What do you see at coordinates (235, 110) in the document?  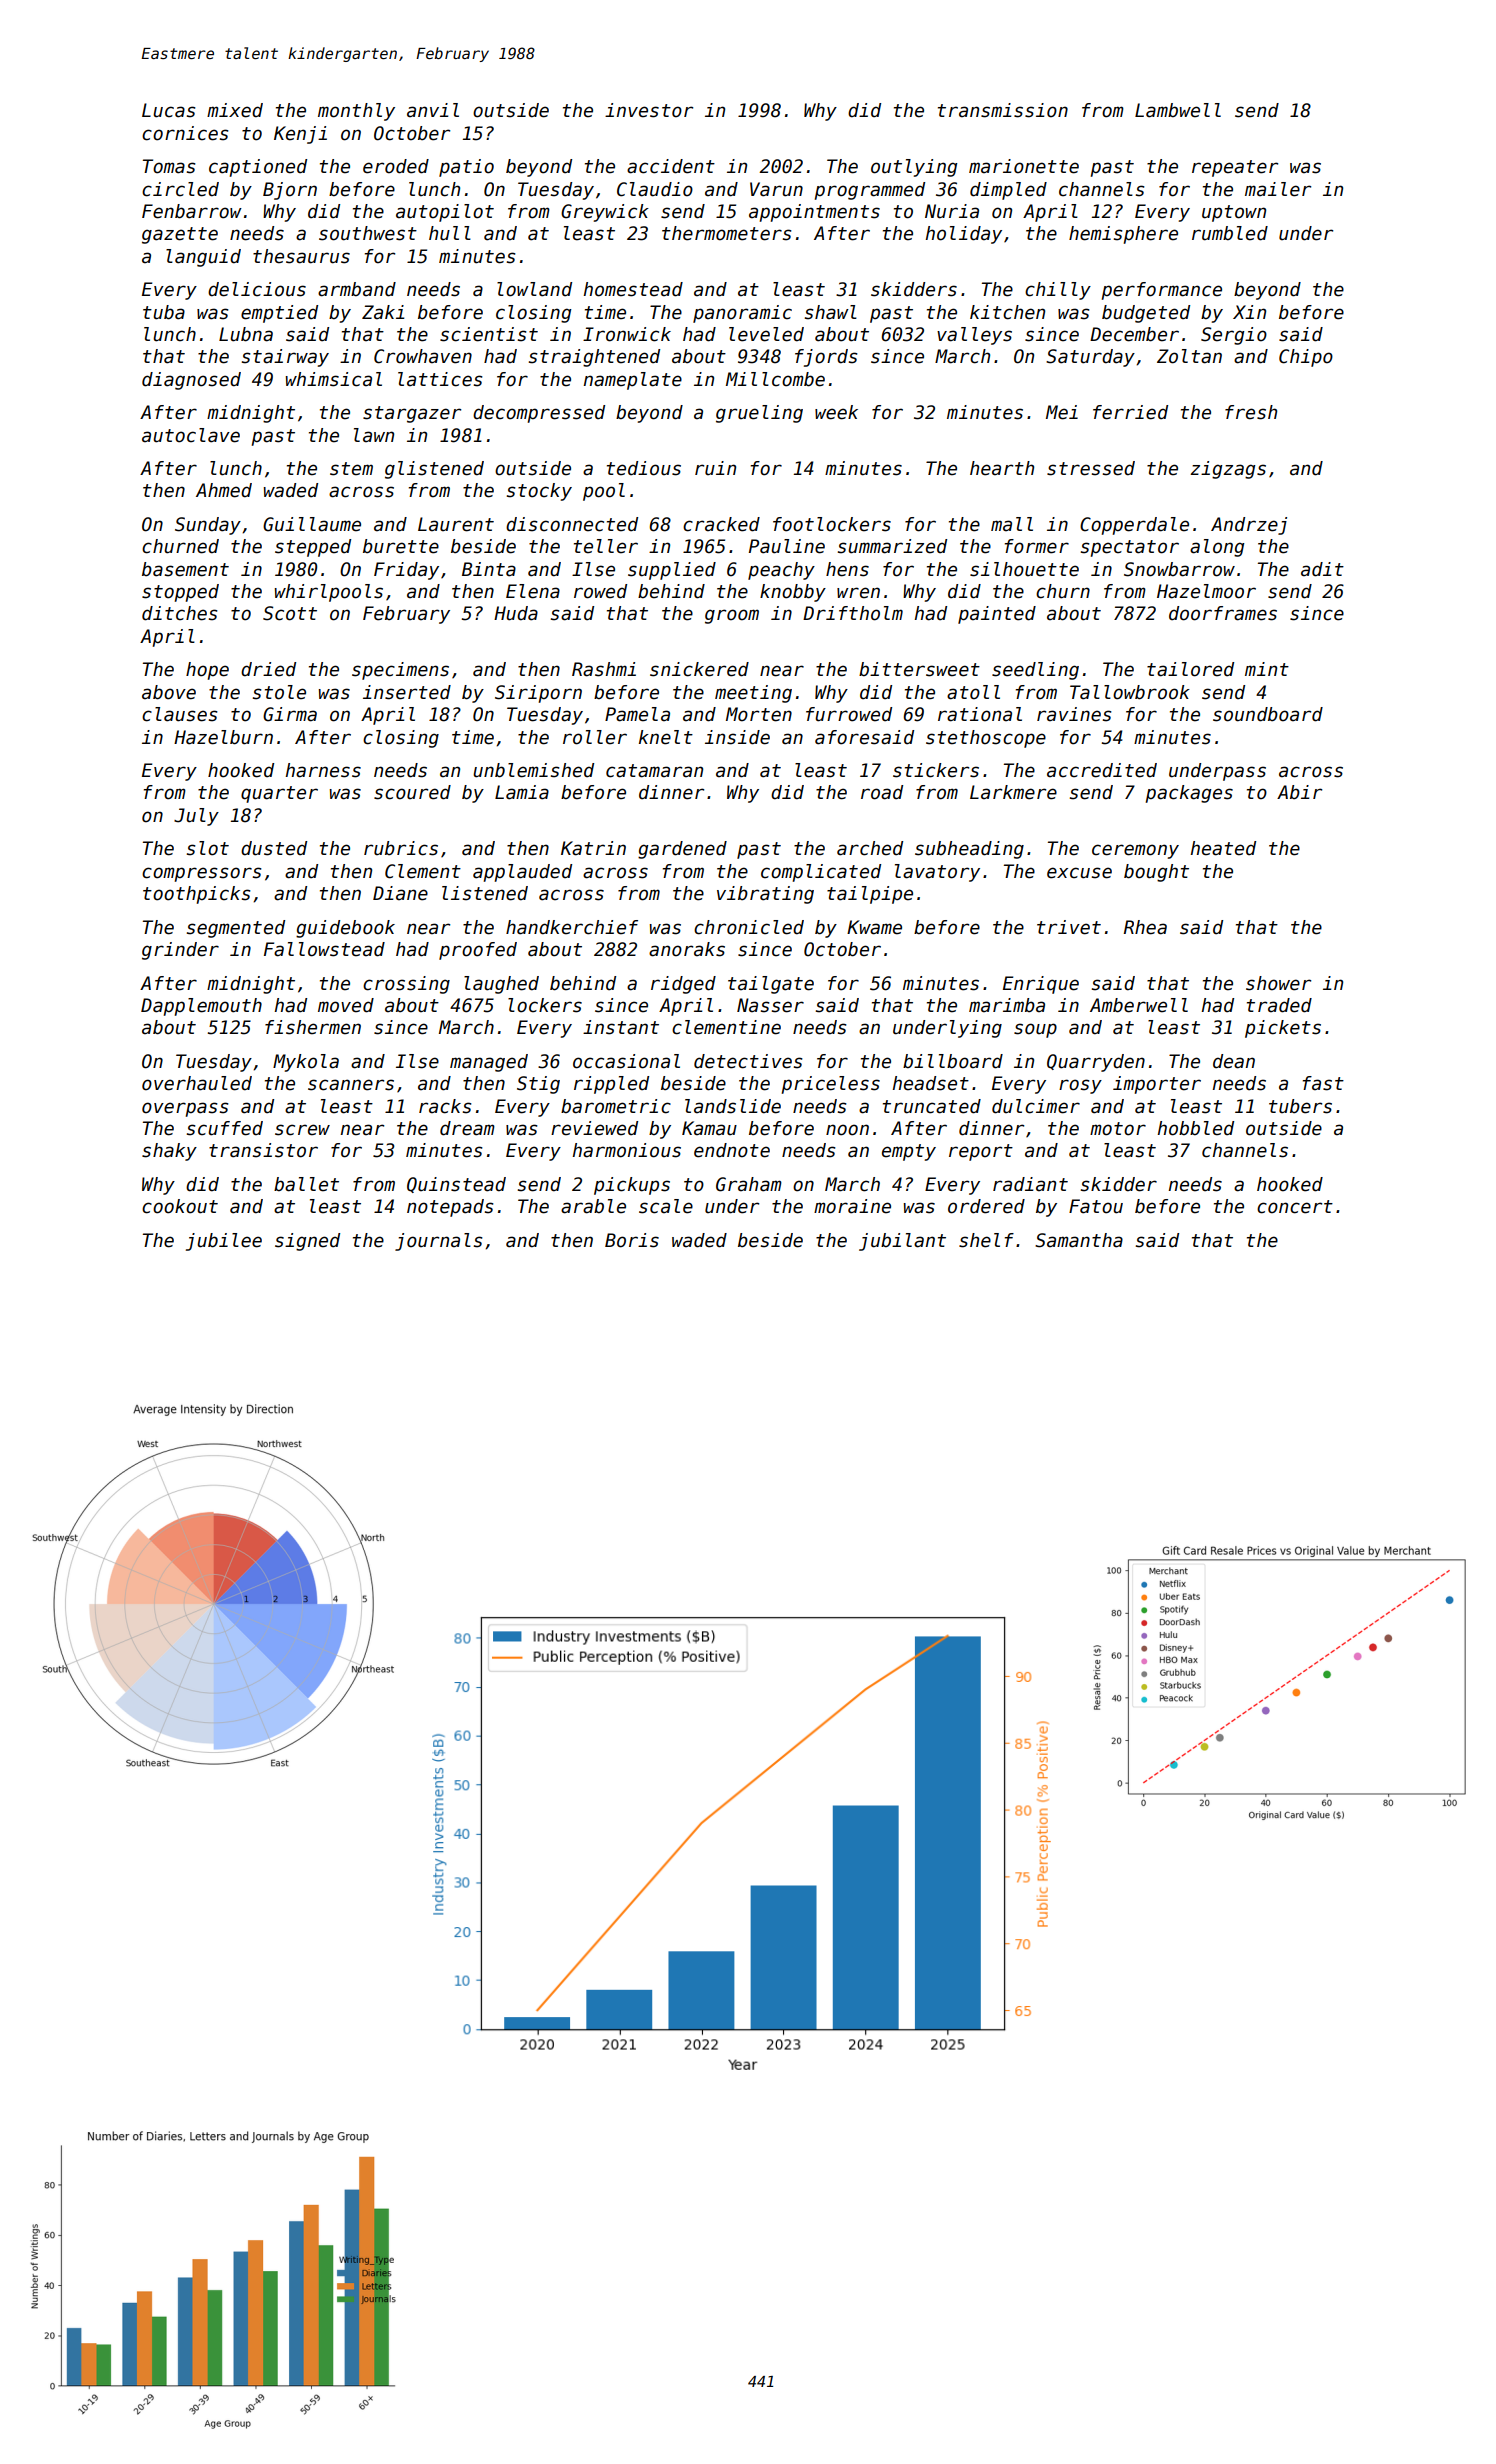 I see `mixed` at bounding box center [235, 110].
